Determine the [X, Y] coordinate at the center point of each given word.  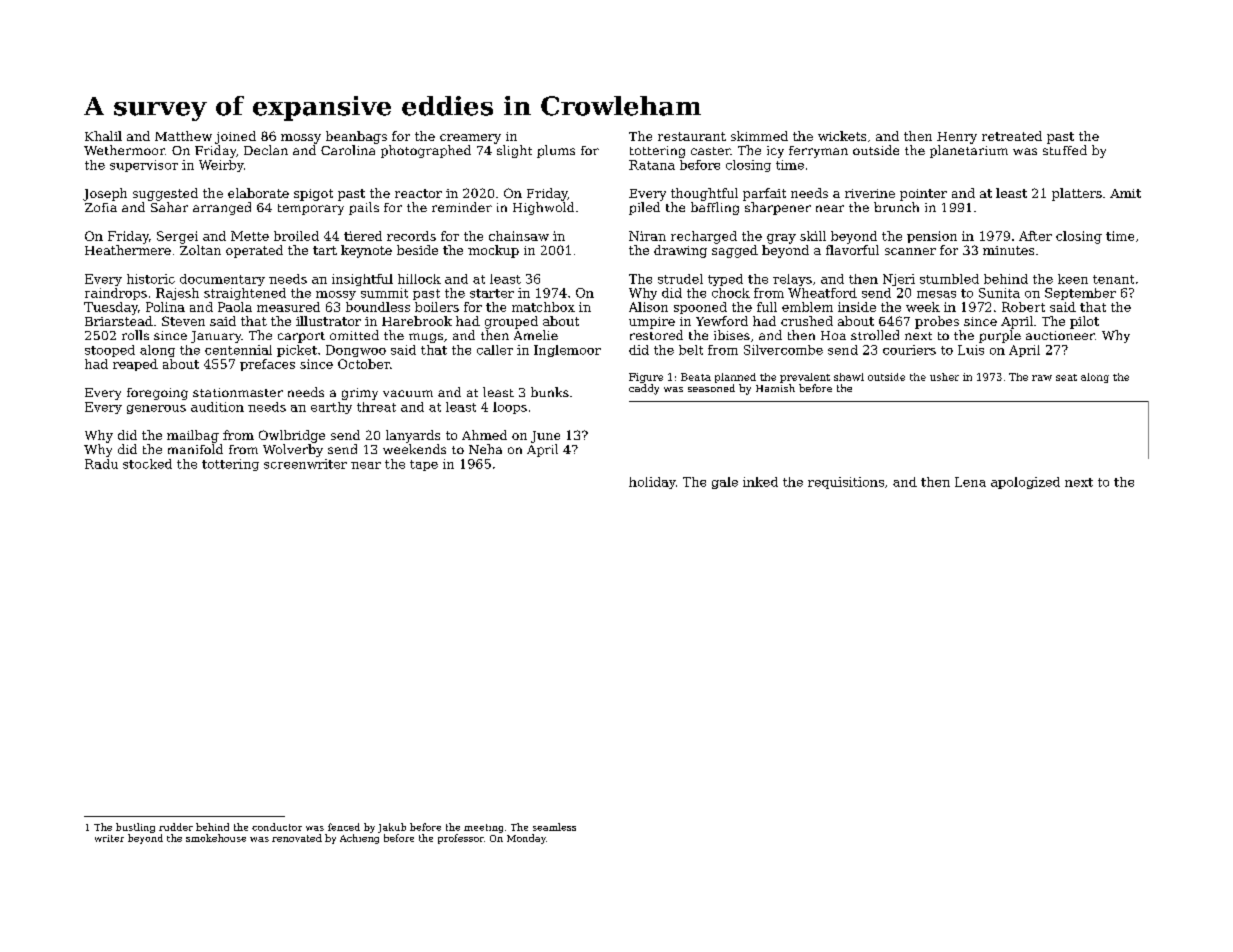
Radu [101, 464]
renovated [297, 838]
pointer [923, 195]
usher [944, 377]
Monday [526, 839]
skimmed [759, 136]
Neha [485, 449]
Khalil [103, 136]
